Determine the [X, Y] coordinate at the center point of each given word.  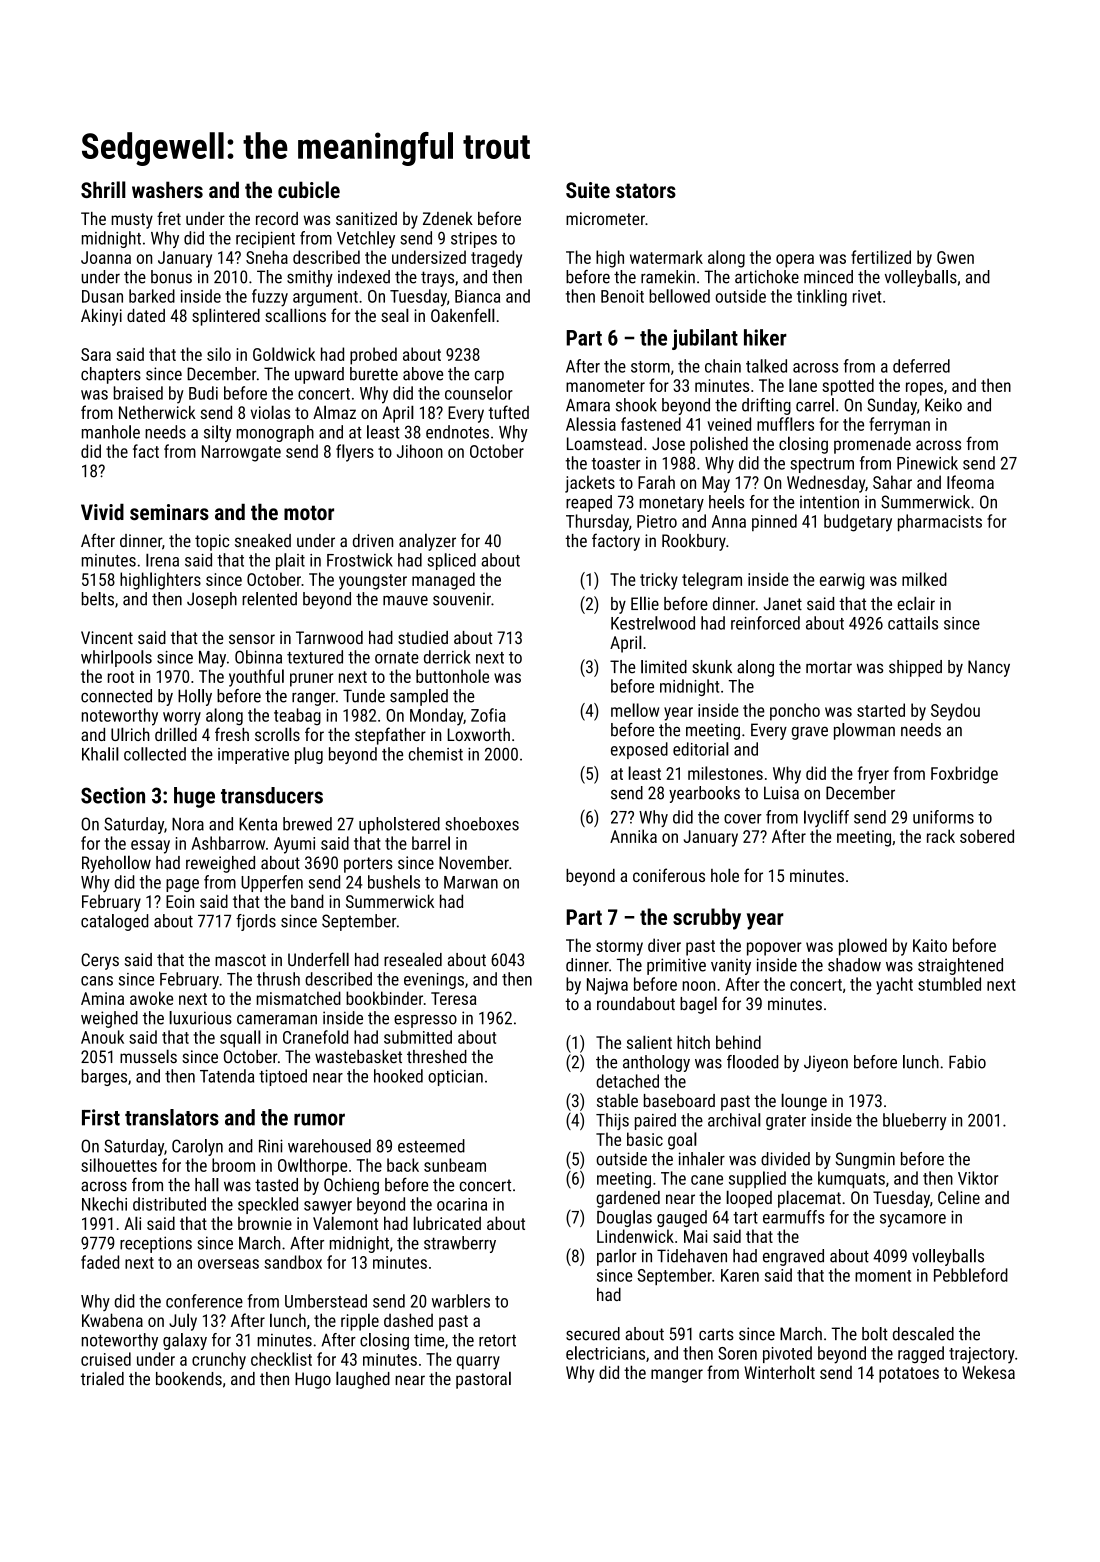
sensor [252, 639]
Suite [588, 190]
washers [167, 189]
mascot [240, 960]
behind [738, 1042]
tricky [659, 581]
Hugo [313, 1380]
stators [646, 190]
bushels [394, 882]
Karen [740, 1275]
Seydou [955, 712]
